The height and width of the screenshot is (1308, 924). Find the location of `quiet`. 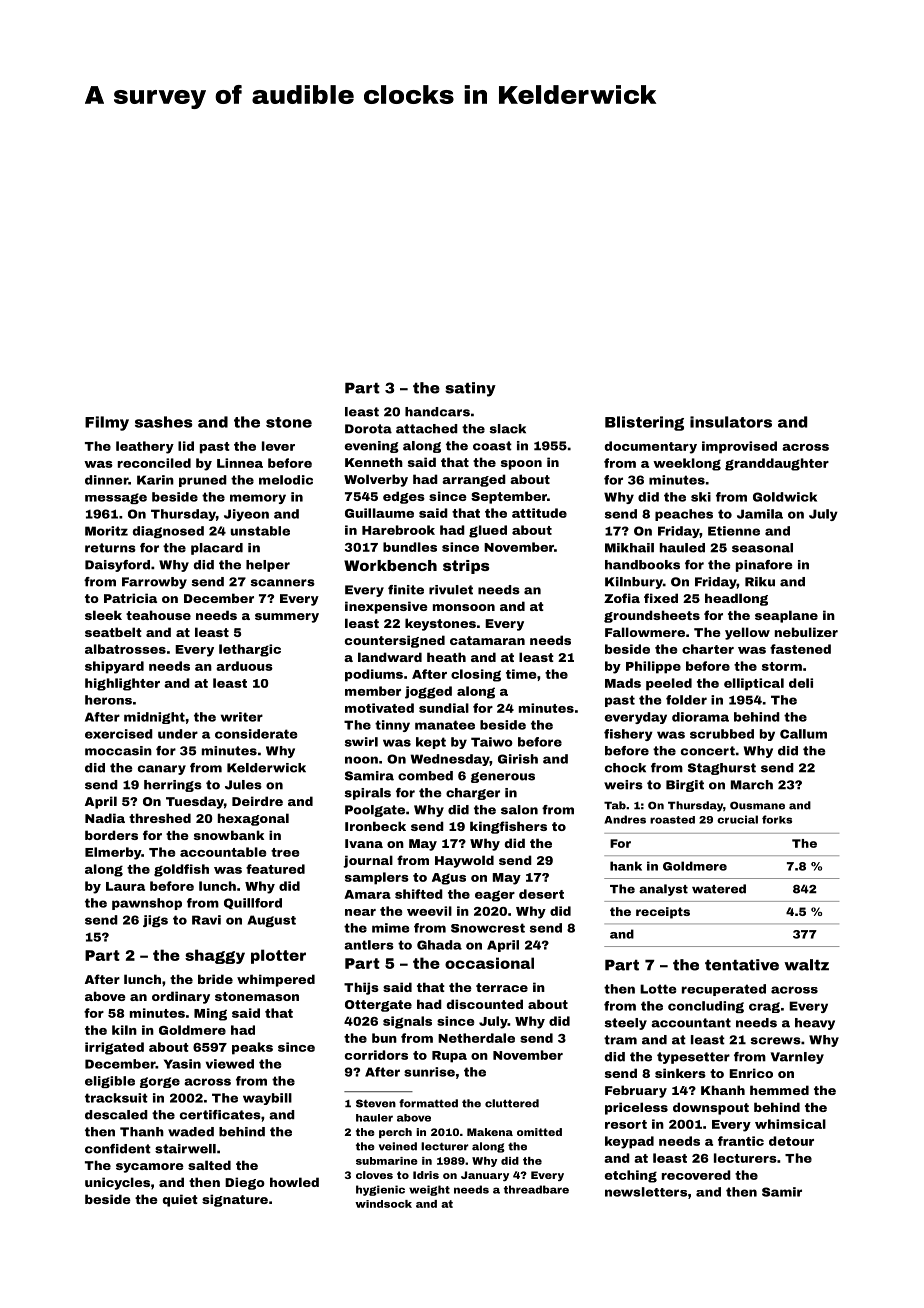

quiet is located at coordinates (180, 1200).
